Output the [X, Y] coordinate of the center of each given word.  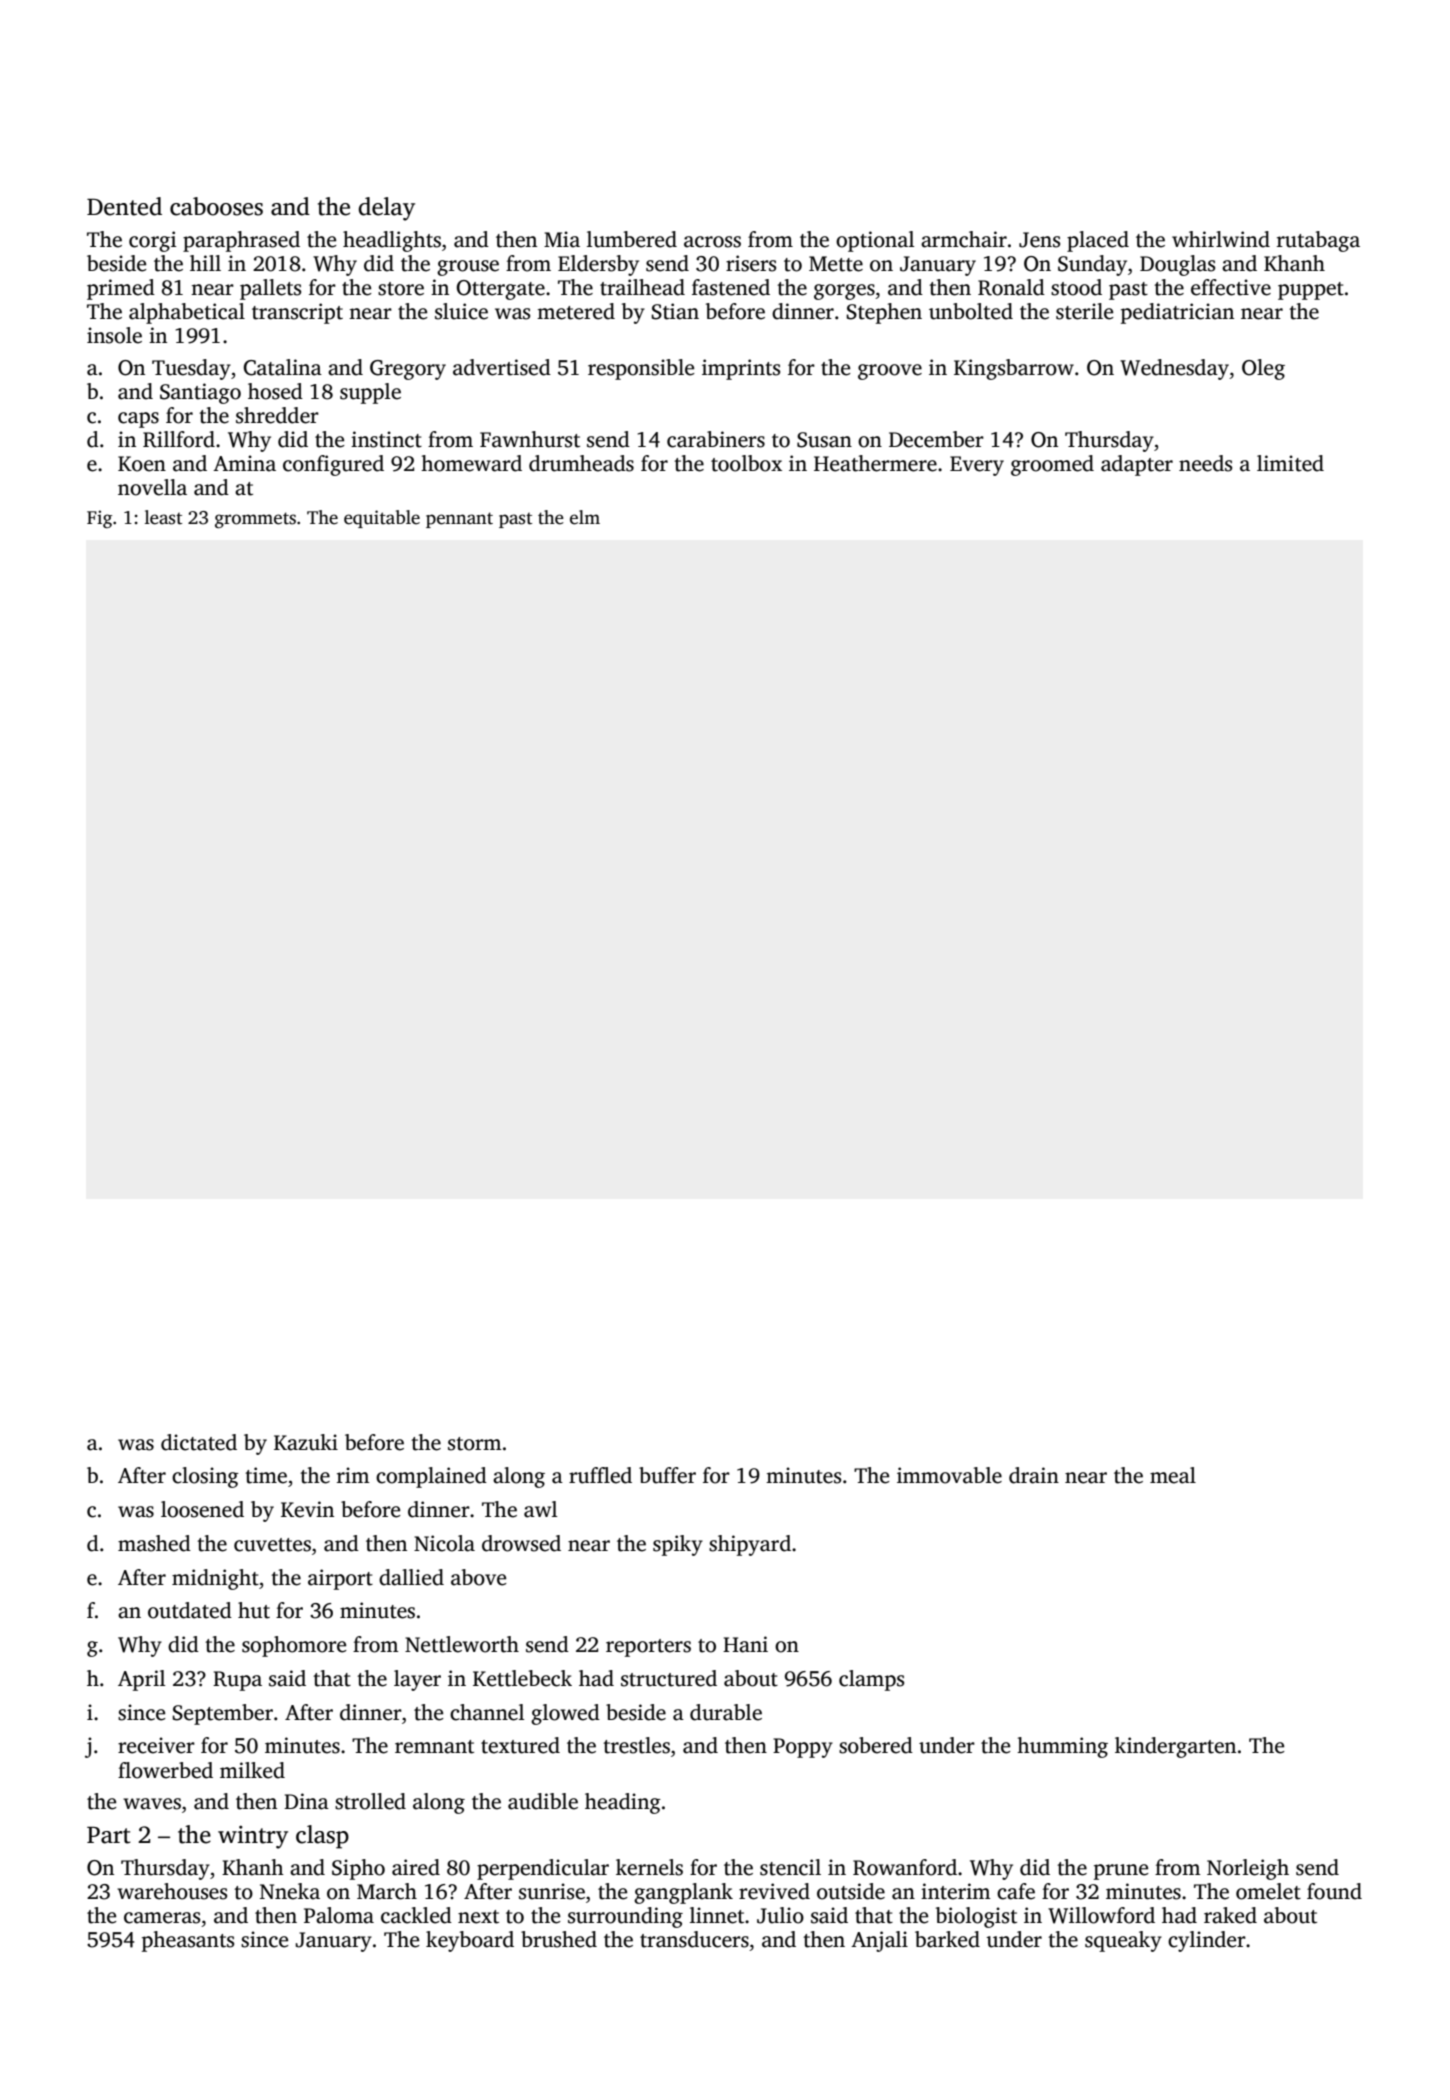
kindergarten [1175, 1747]
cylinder [1207, 1941]
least [163, 517]
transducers [694, 1939]
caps [138, 420]
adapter [1137, 465]
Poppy [803, 1748]
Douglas [1177, 265]
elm [585, 517]
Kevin [307, 1509]
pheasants [188, 1941]
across [712, 242]
